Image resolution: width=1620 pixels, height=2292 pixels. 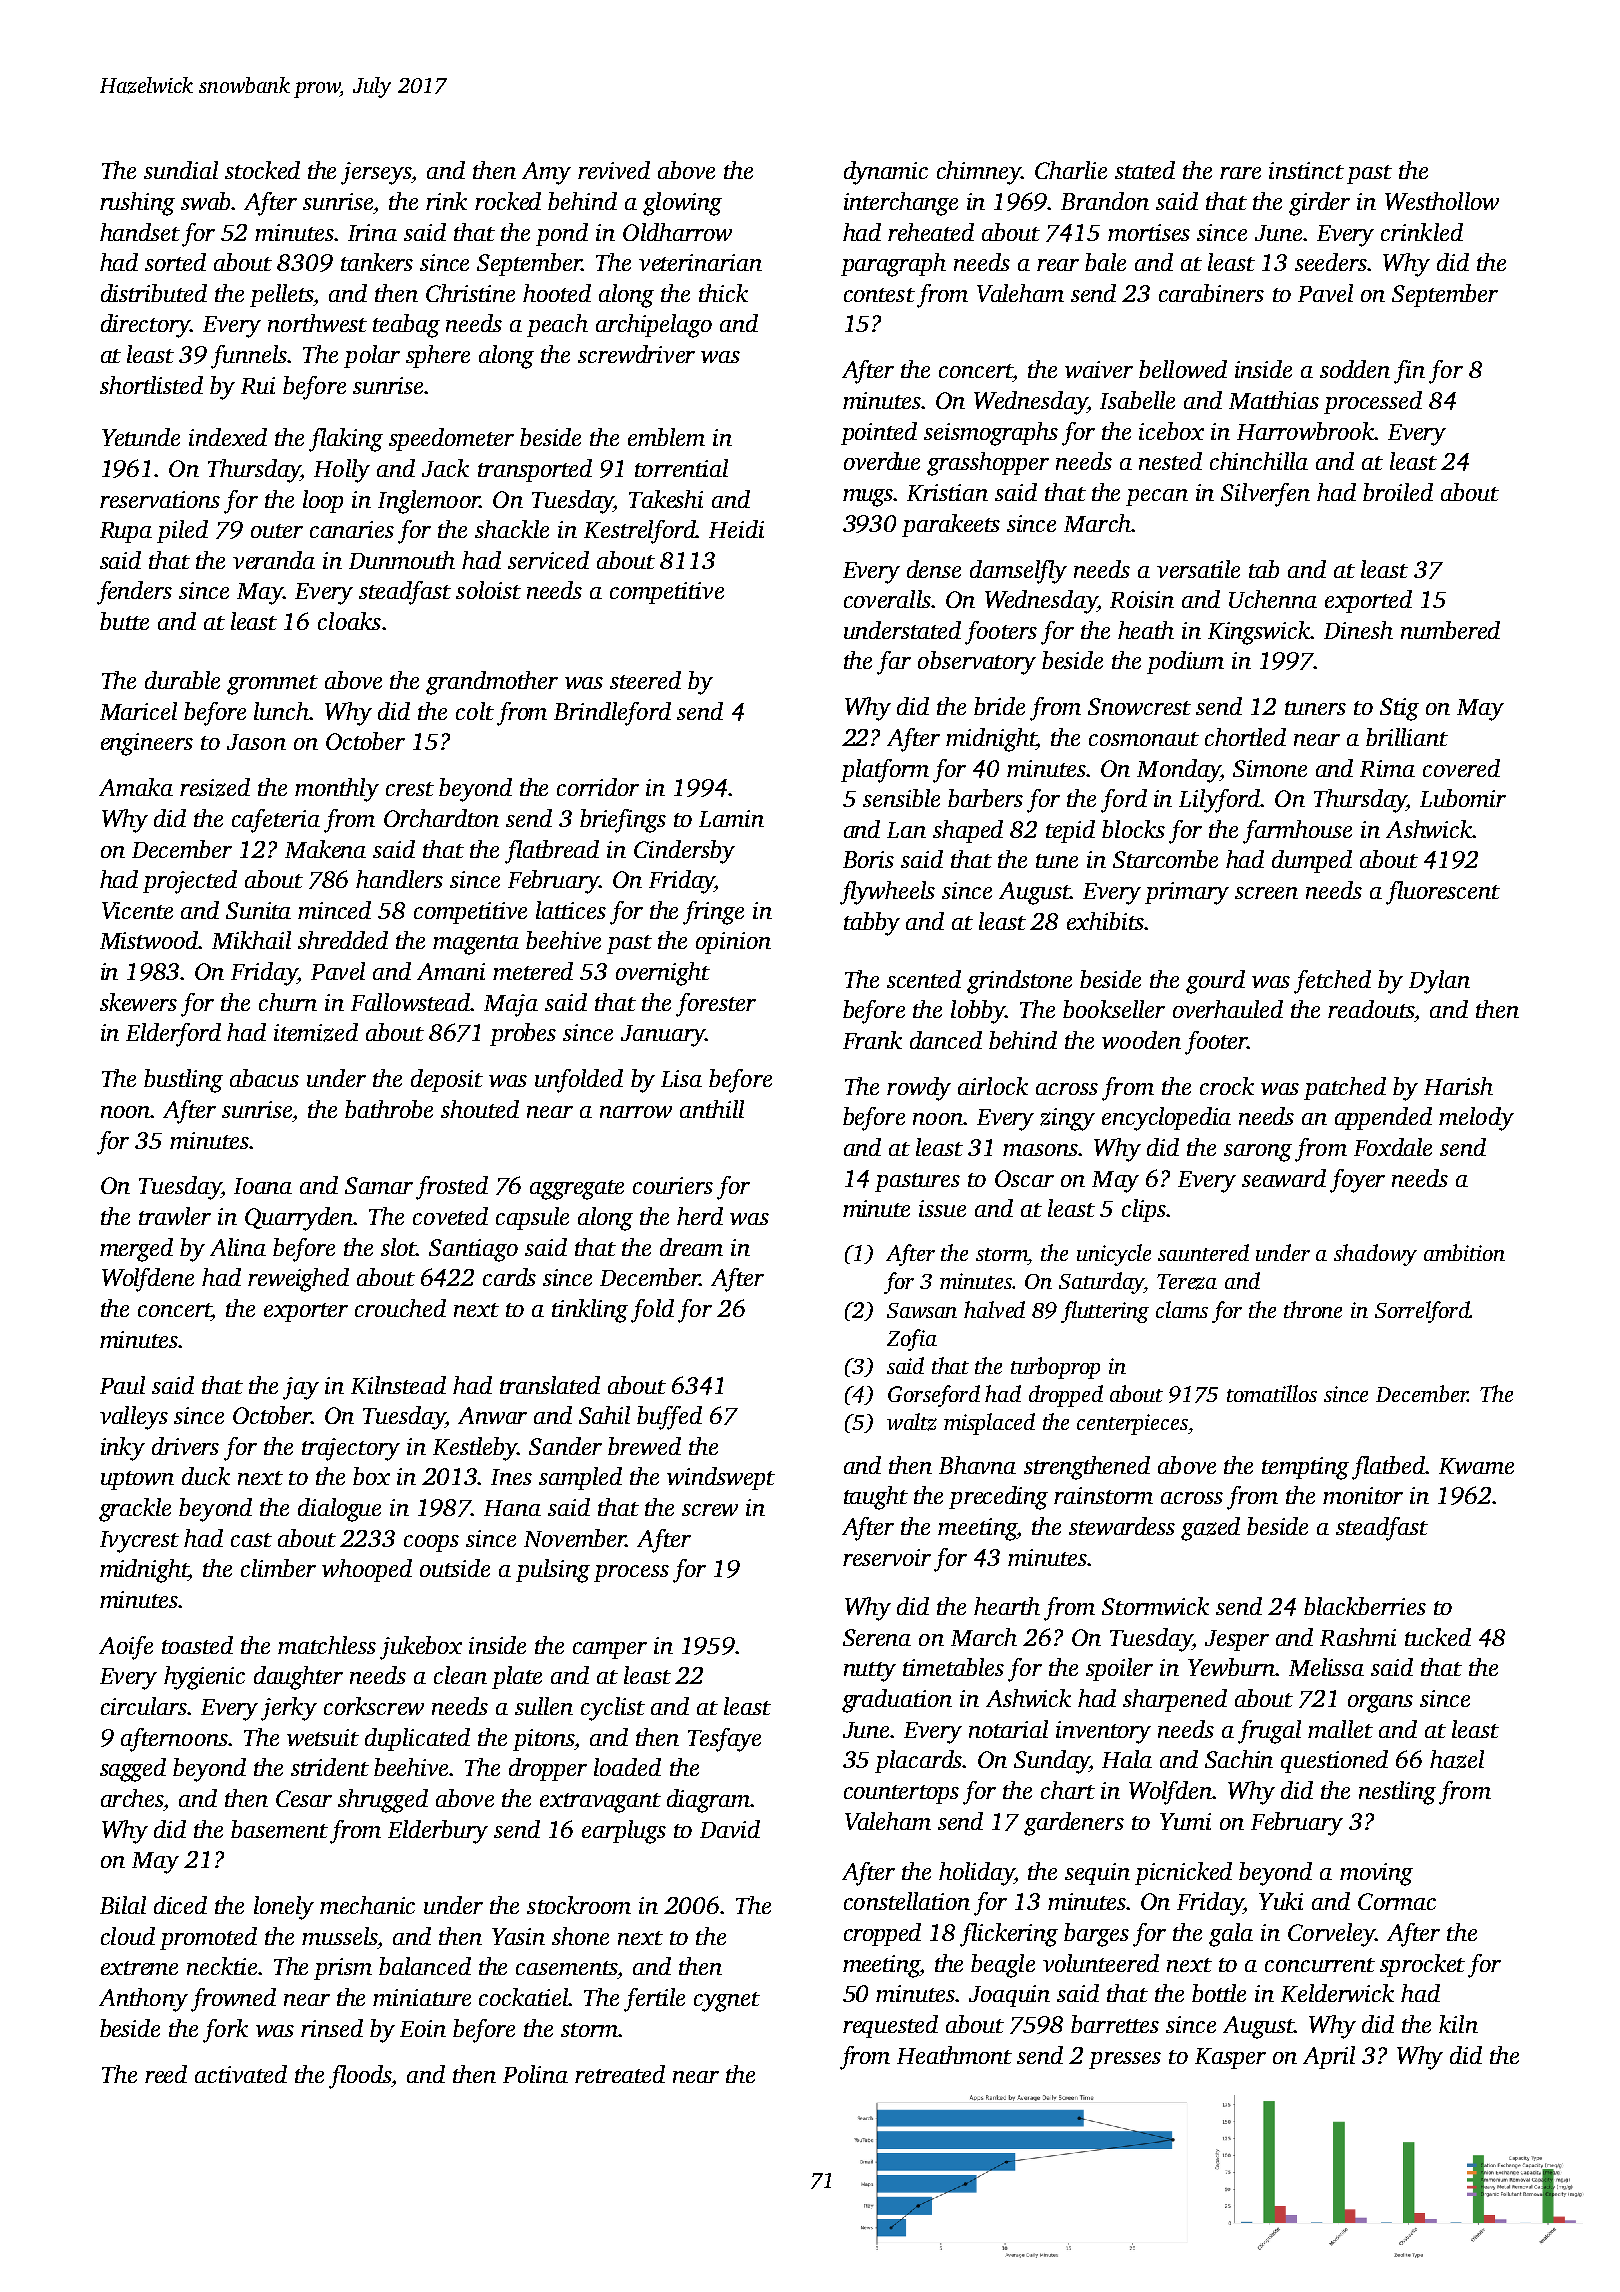 What do you see at coordinates (460, 1675) in the screenshot?
I see `clean` at bounding box center [460, 1675].
